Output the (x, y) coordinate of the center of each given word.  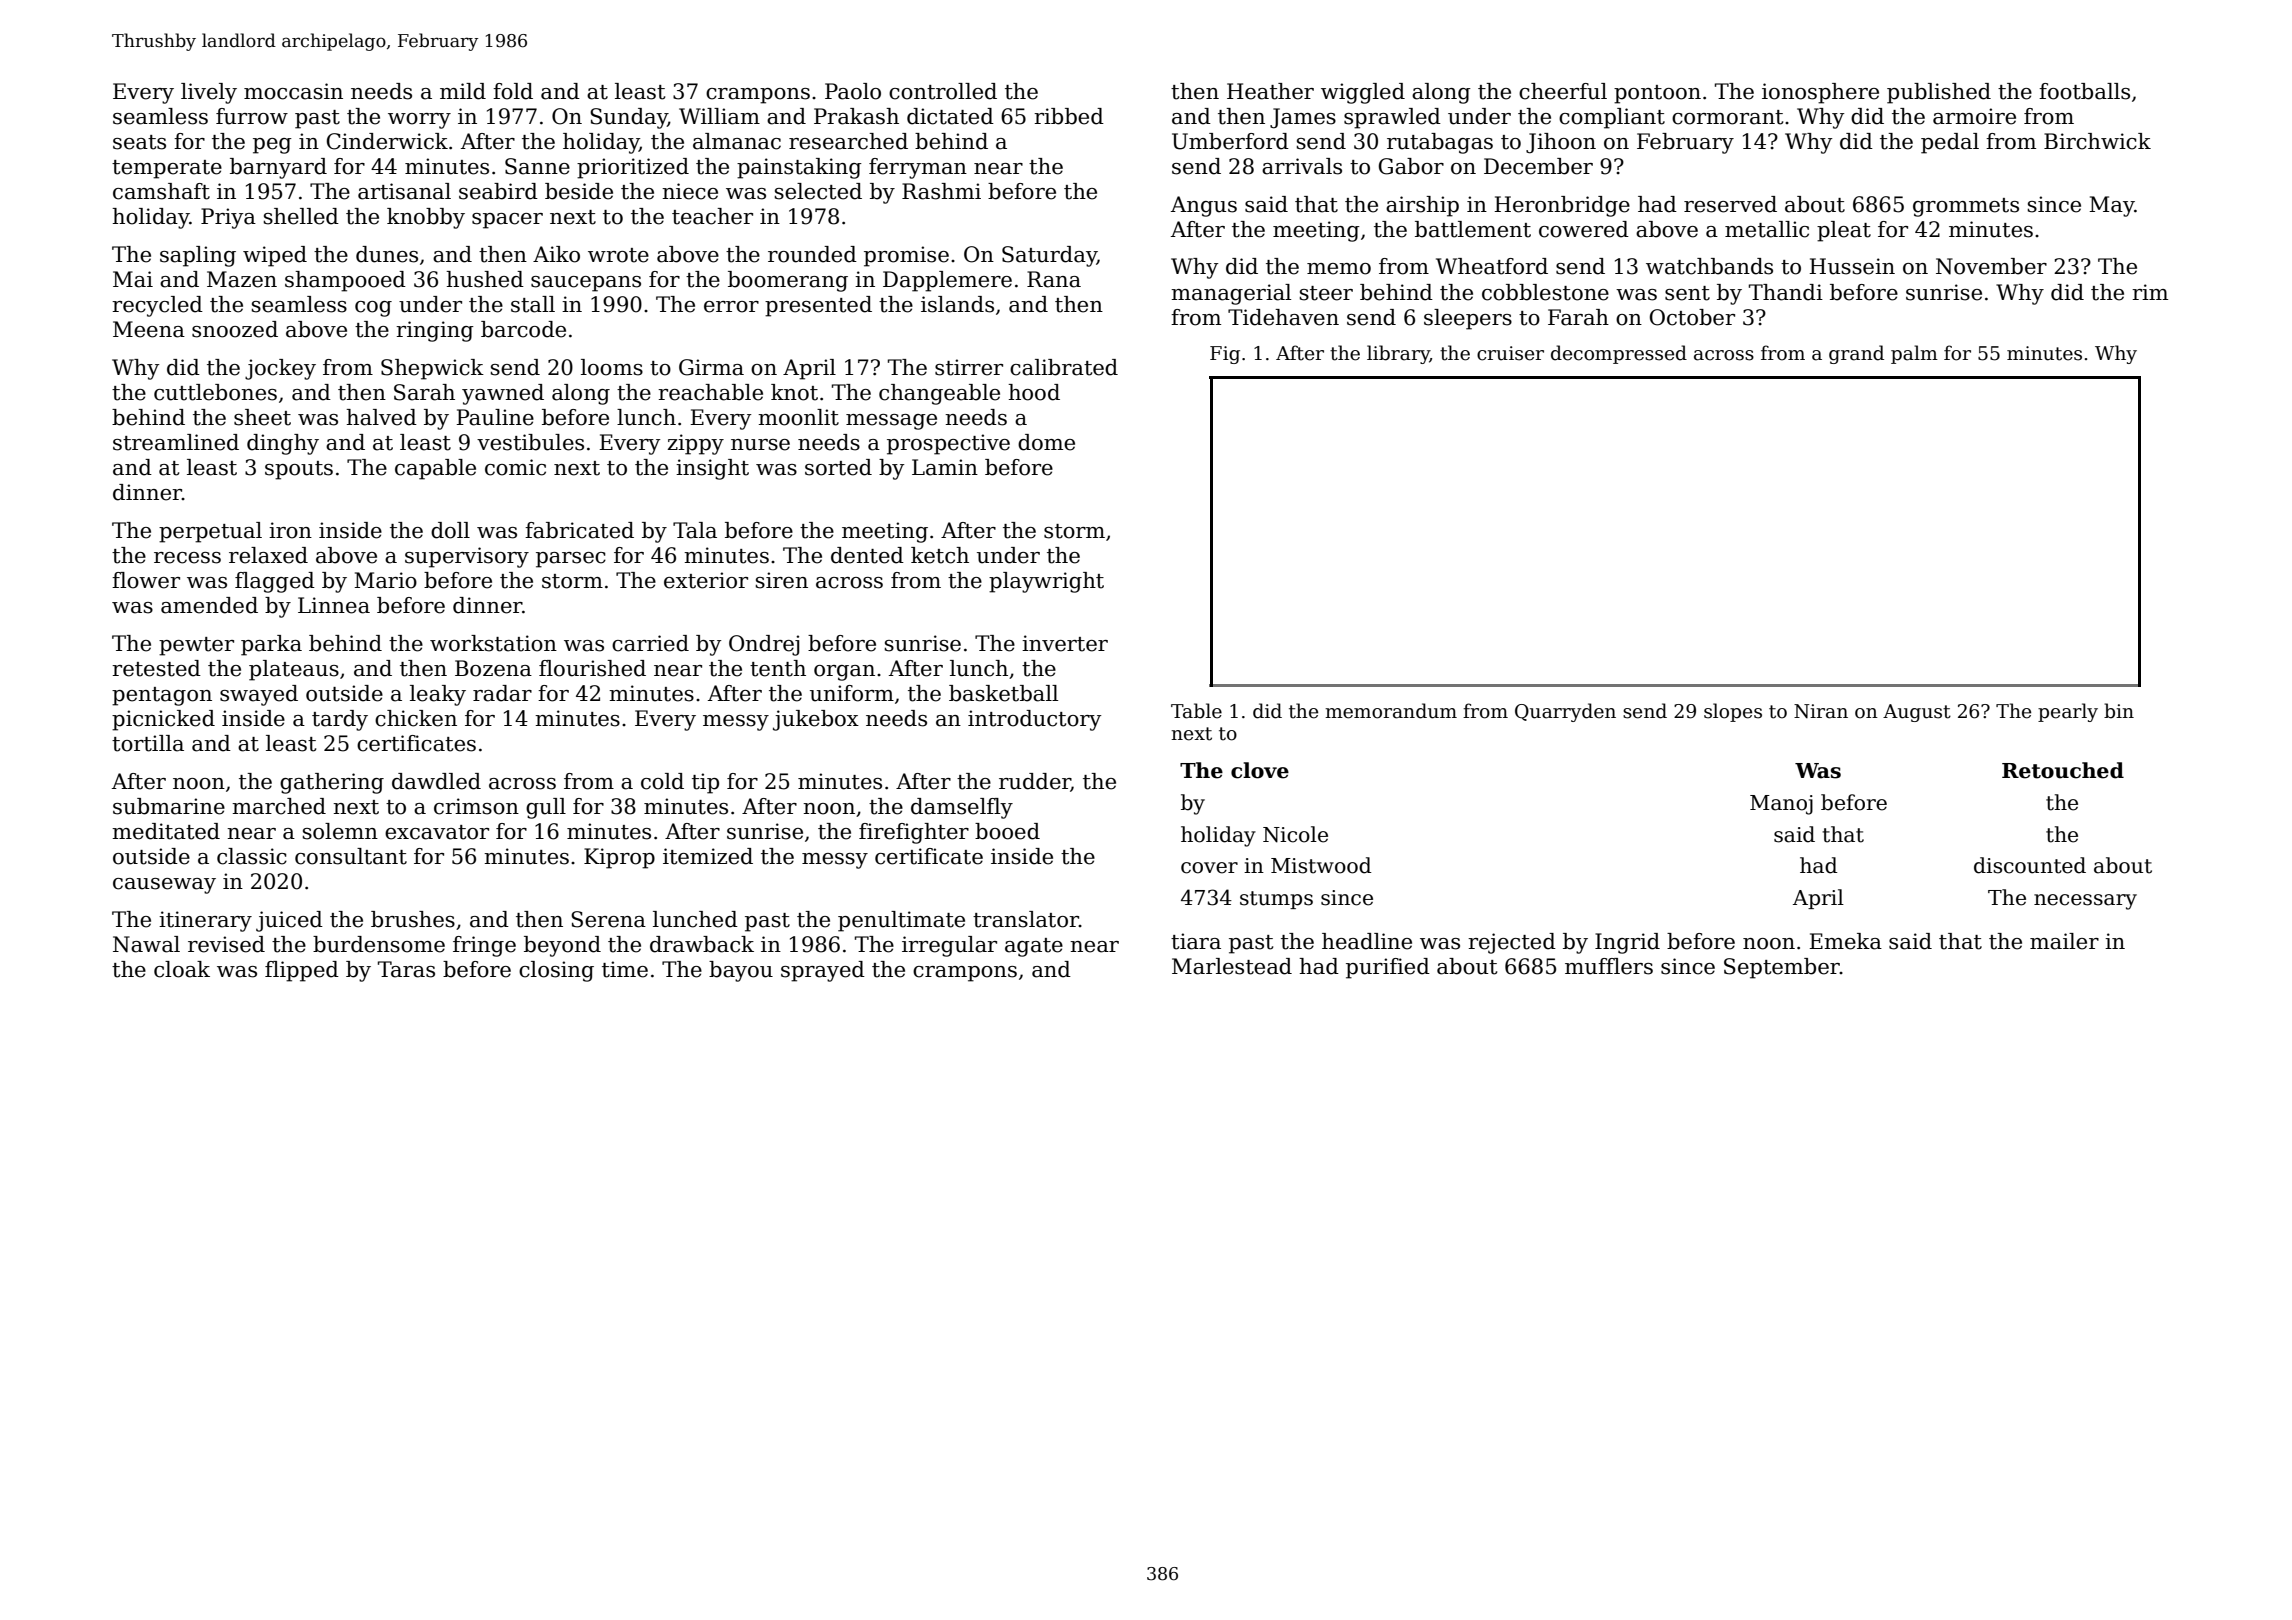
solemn (340, 831)
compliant (1612, 118)
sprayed (823, 971)
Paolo (853, 91)
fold (513, 91)
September (1782, 968)
